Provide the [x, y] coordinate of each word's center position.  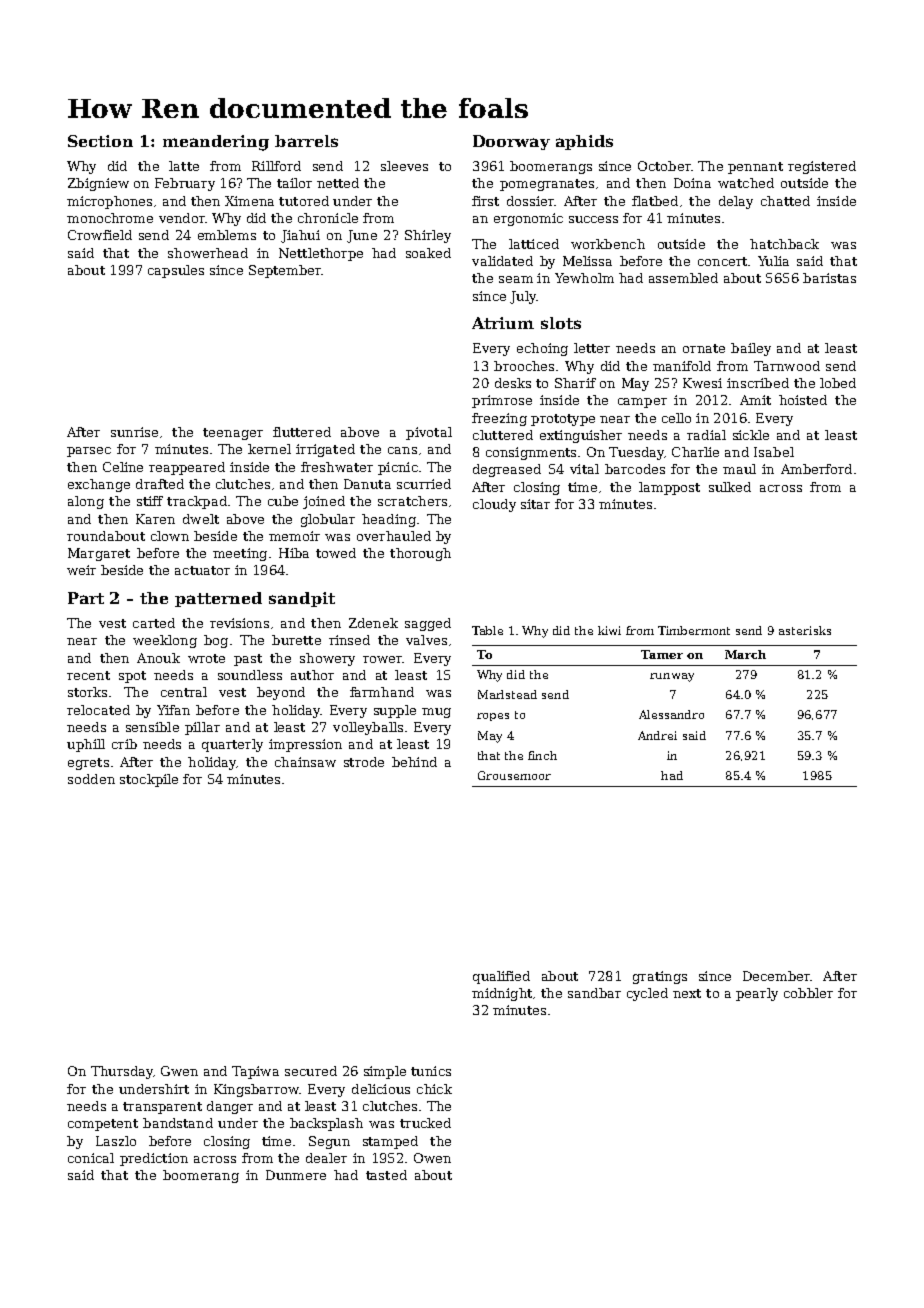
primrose [502, 401]
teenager [233, 434]
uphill [86, 745]
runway [672, 677]
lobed [838, 383]
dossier [530, 201]
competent [103, 1125]
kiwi [609, 630]
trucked [425, 1123]
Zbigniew [98, 184]
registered [822, 167]
